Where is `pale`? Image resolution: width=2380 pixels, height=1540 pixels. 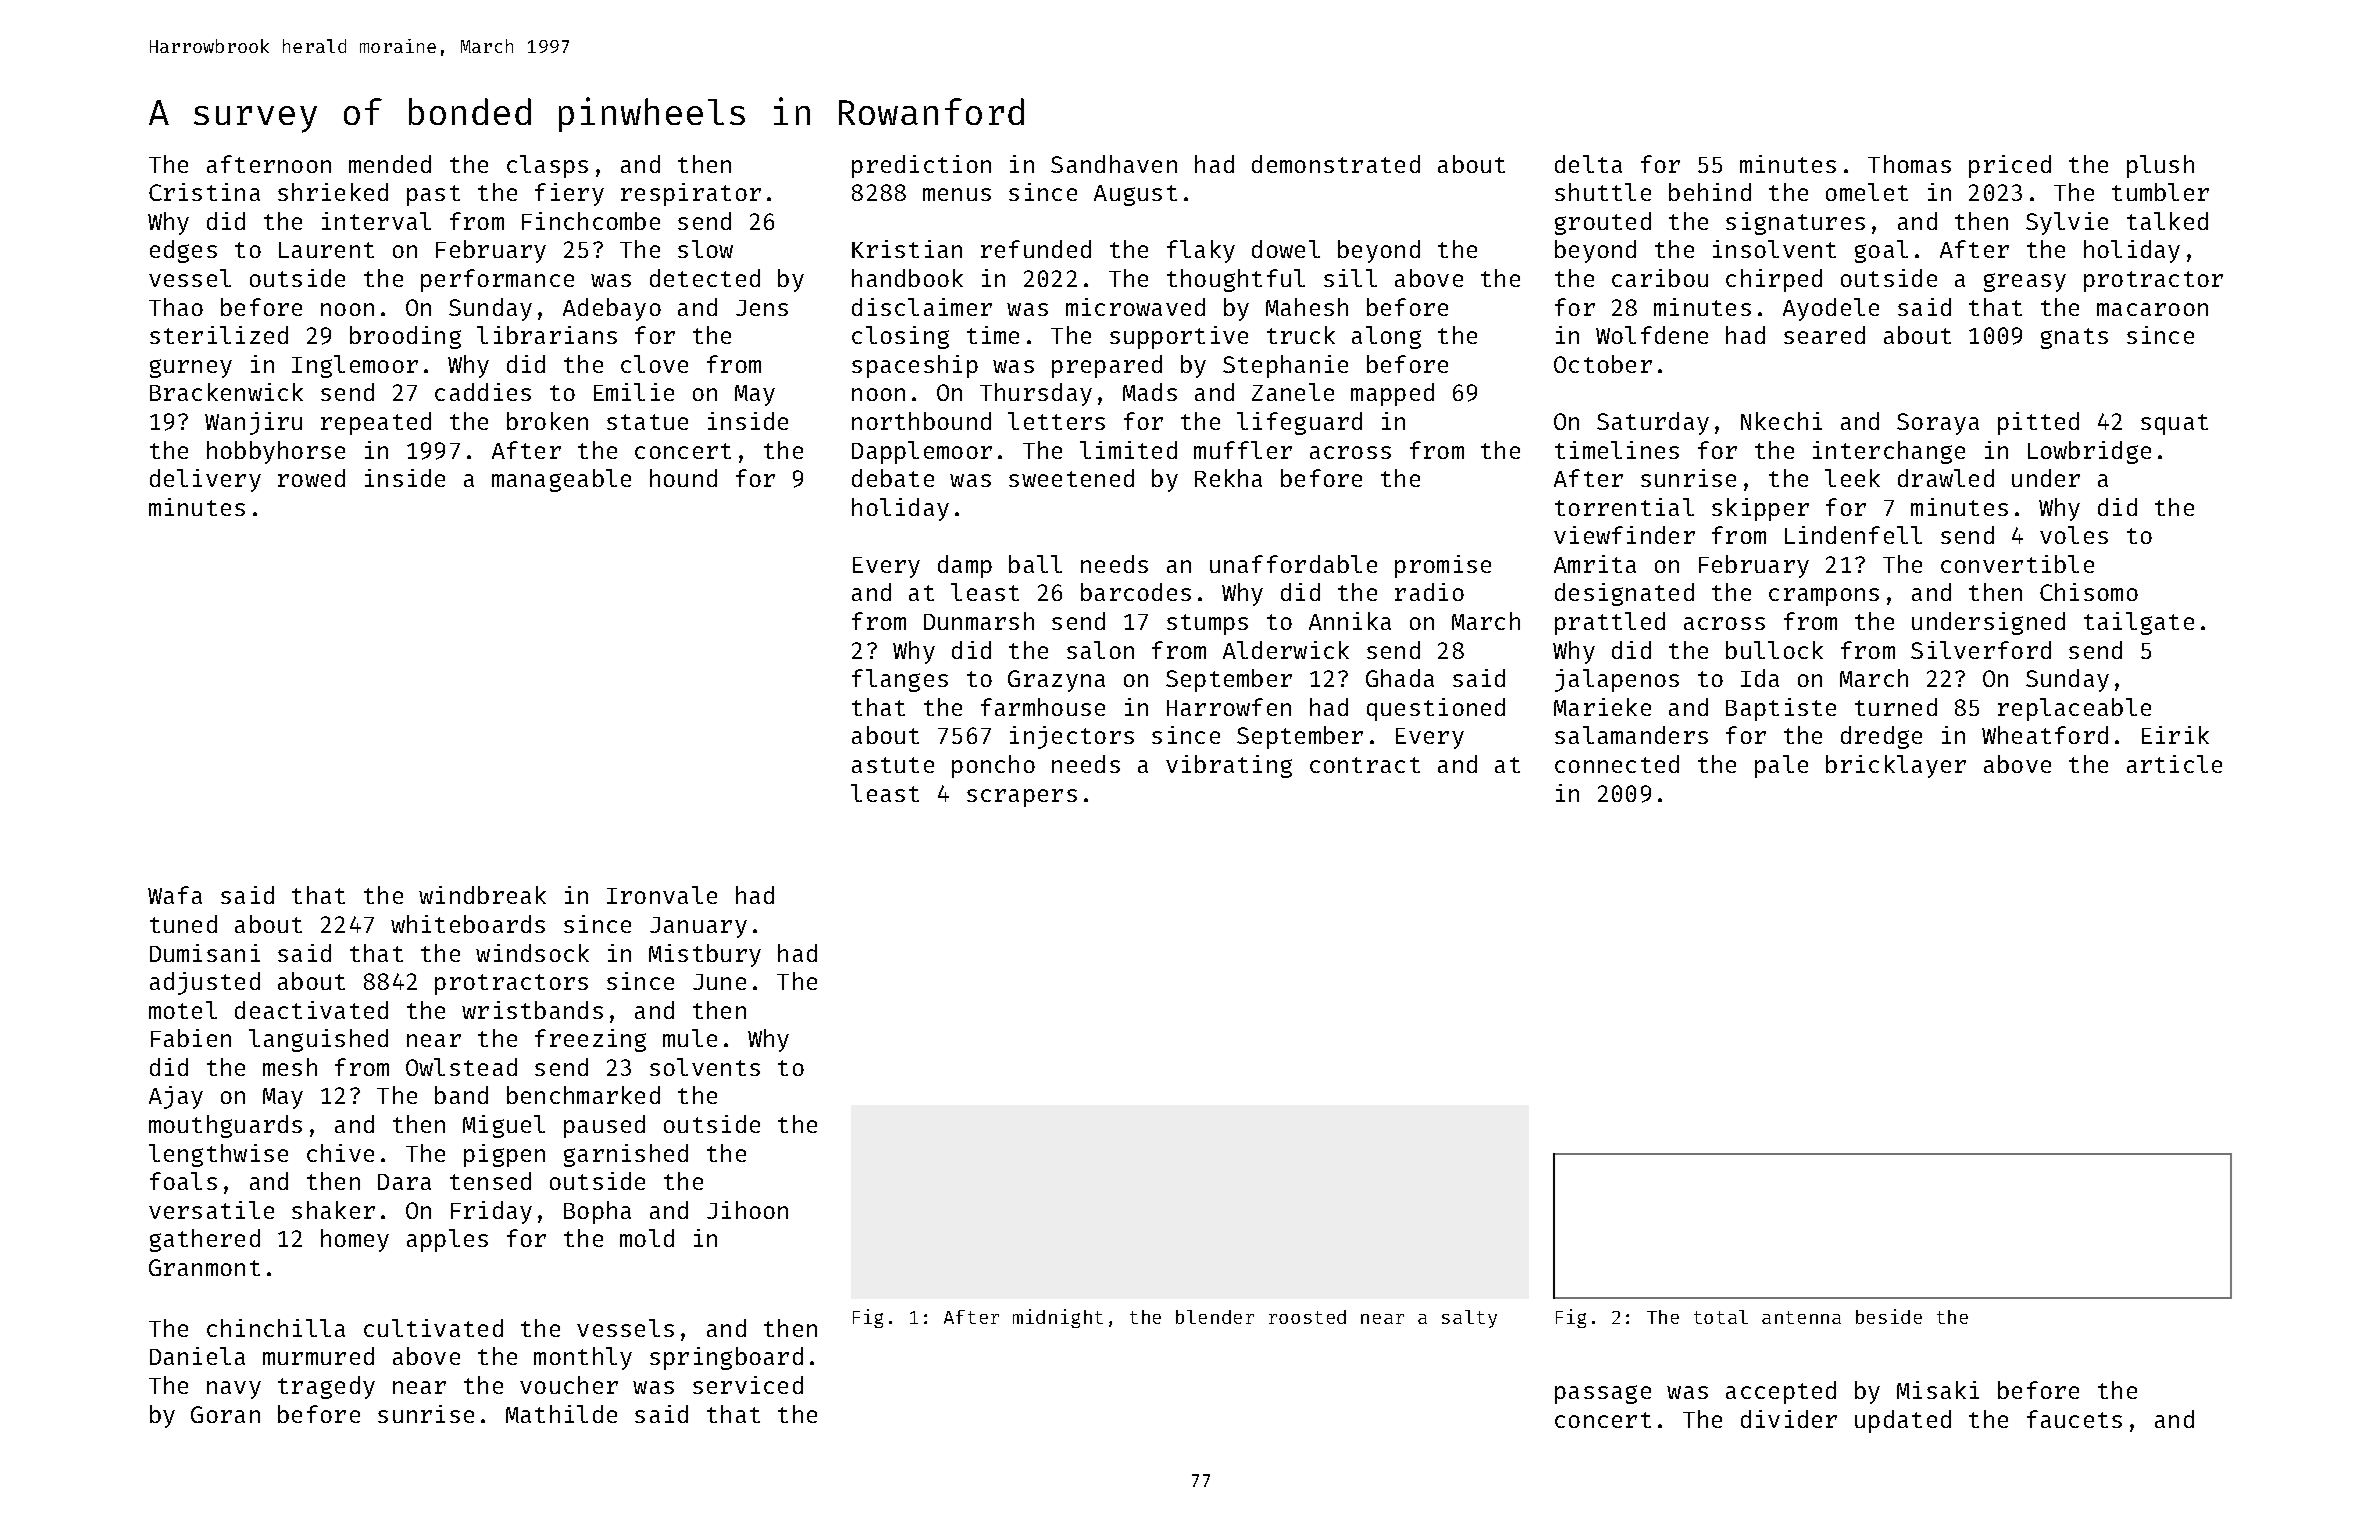 pale is located at coordinates (1781, 766).
